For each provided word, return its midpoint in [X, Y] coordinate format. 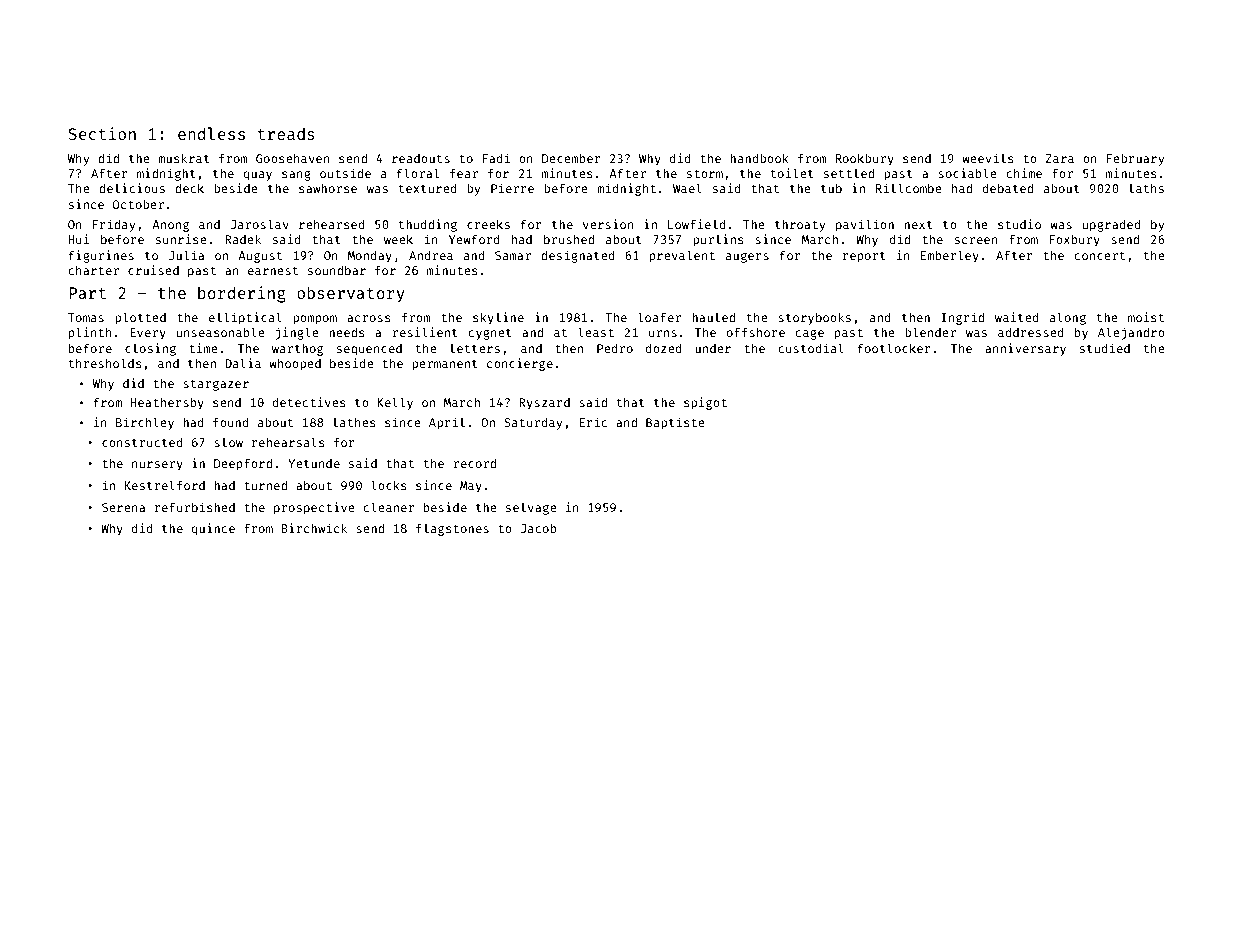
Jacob [539, 528]
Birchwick [314, 528]
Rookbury [865, 159]
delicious [132, 188]
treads [286, 133]
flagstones [452, 529]
